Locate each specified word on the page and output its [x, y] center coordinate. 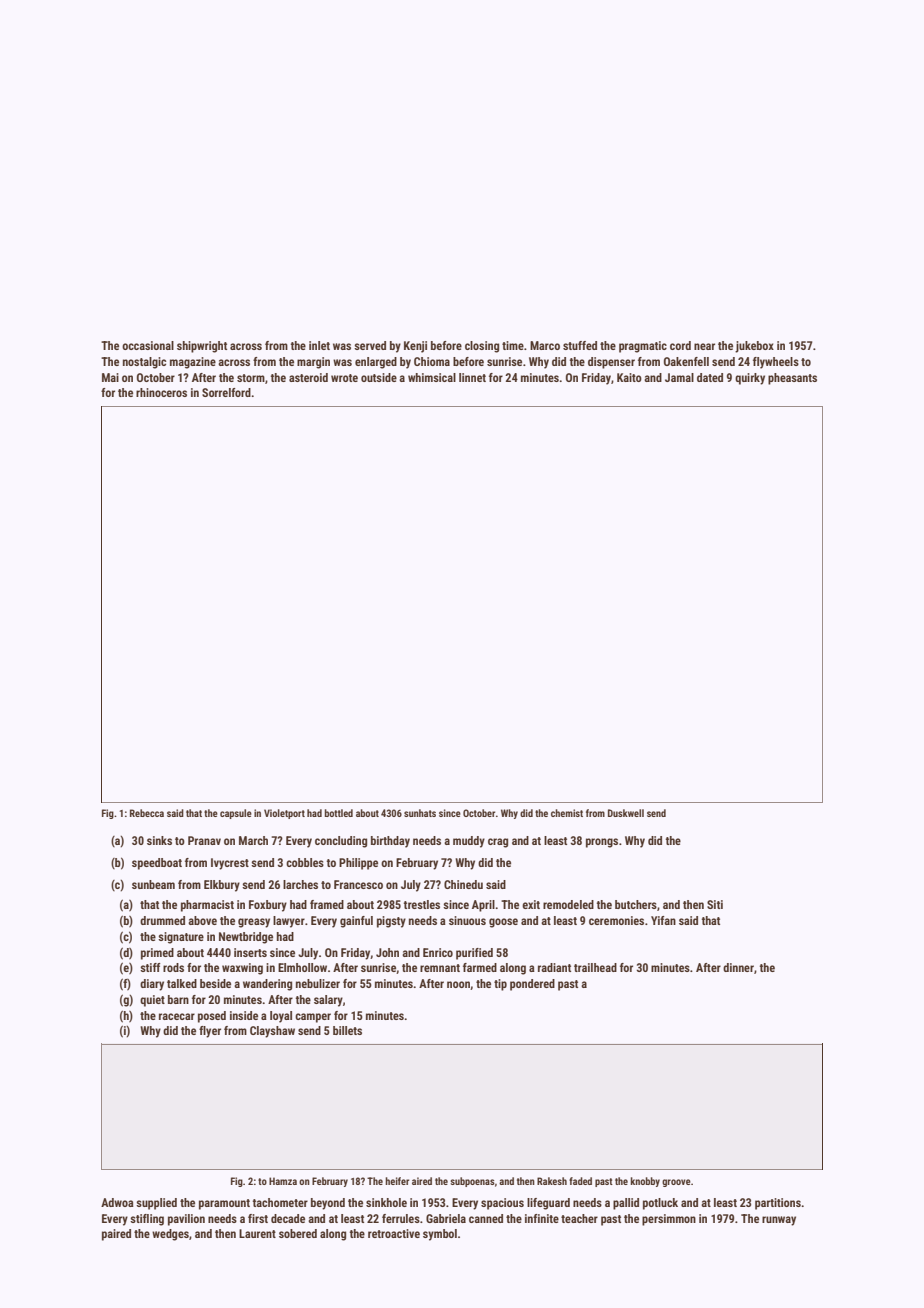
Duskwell [626, 813]
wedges [170, 1235]
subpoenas [472, 1182]
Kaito [629, 377]
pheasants [792, 379]
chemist [567, 813]
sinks [159, 840]
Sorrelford [226, 392]
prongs [602, 843]
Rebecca [147, 813]
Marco [545, 345]
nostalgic [144, 363]
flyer [210, 1032]
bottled [339, 813]
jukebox [754, 347]
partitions [778, 1204]
